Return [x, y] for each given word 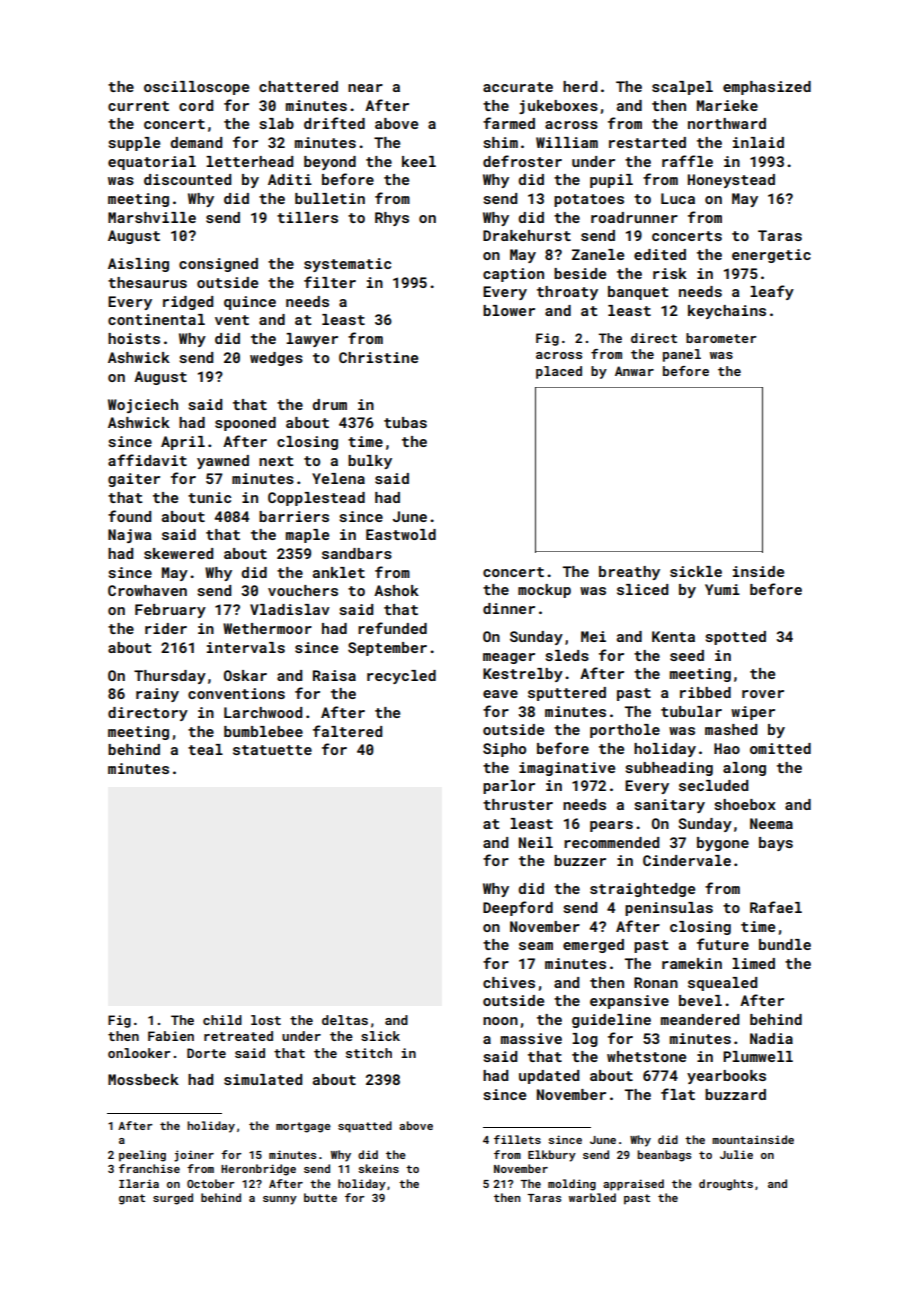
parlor [509, 787]
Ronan [656, 982]
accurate [518, 87]
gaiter [134, 480]
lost [266, 1020]
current [138, 106]
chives [509, 982]
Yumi [722, 589]
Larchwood [263, 712]
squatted [365, 1127]
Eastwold [401, 534]
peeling [142, 1156]
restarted [647, 142]
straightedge [642, 890]
